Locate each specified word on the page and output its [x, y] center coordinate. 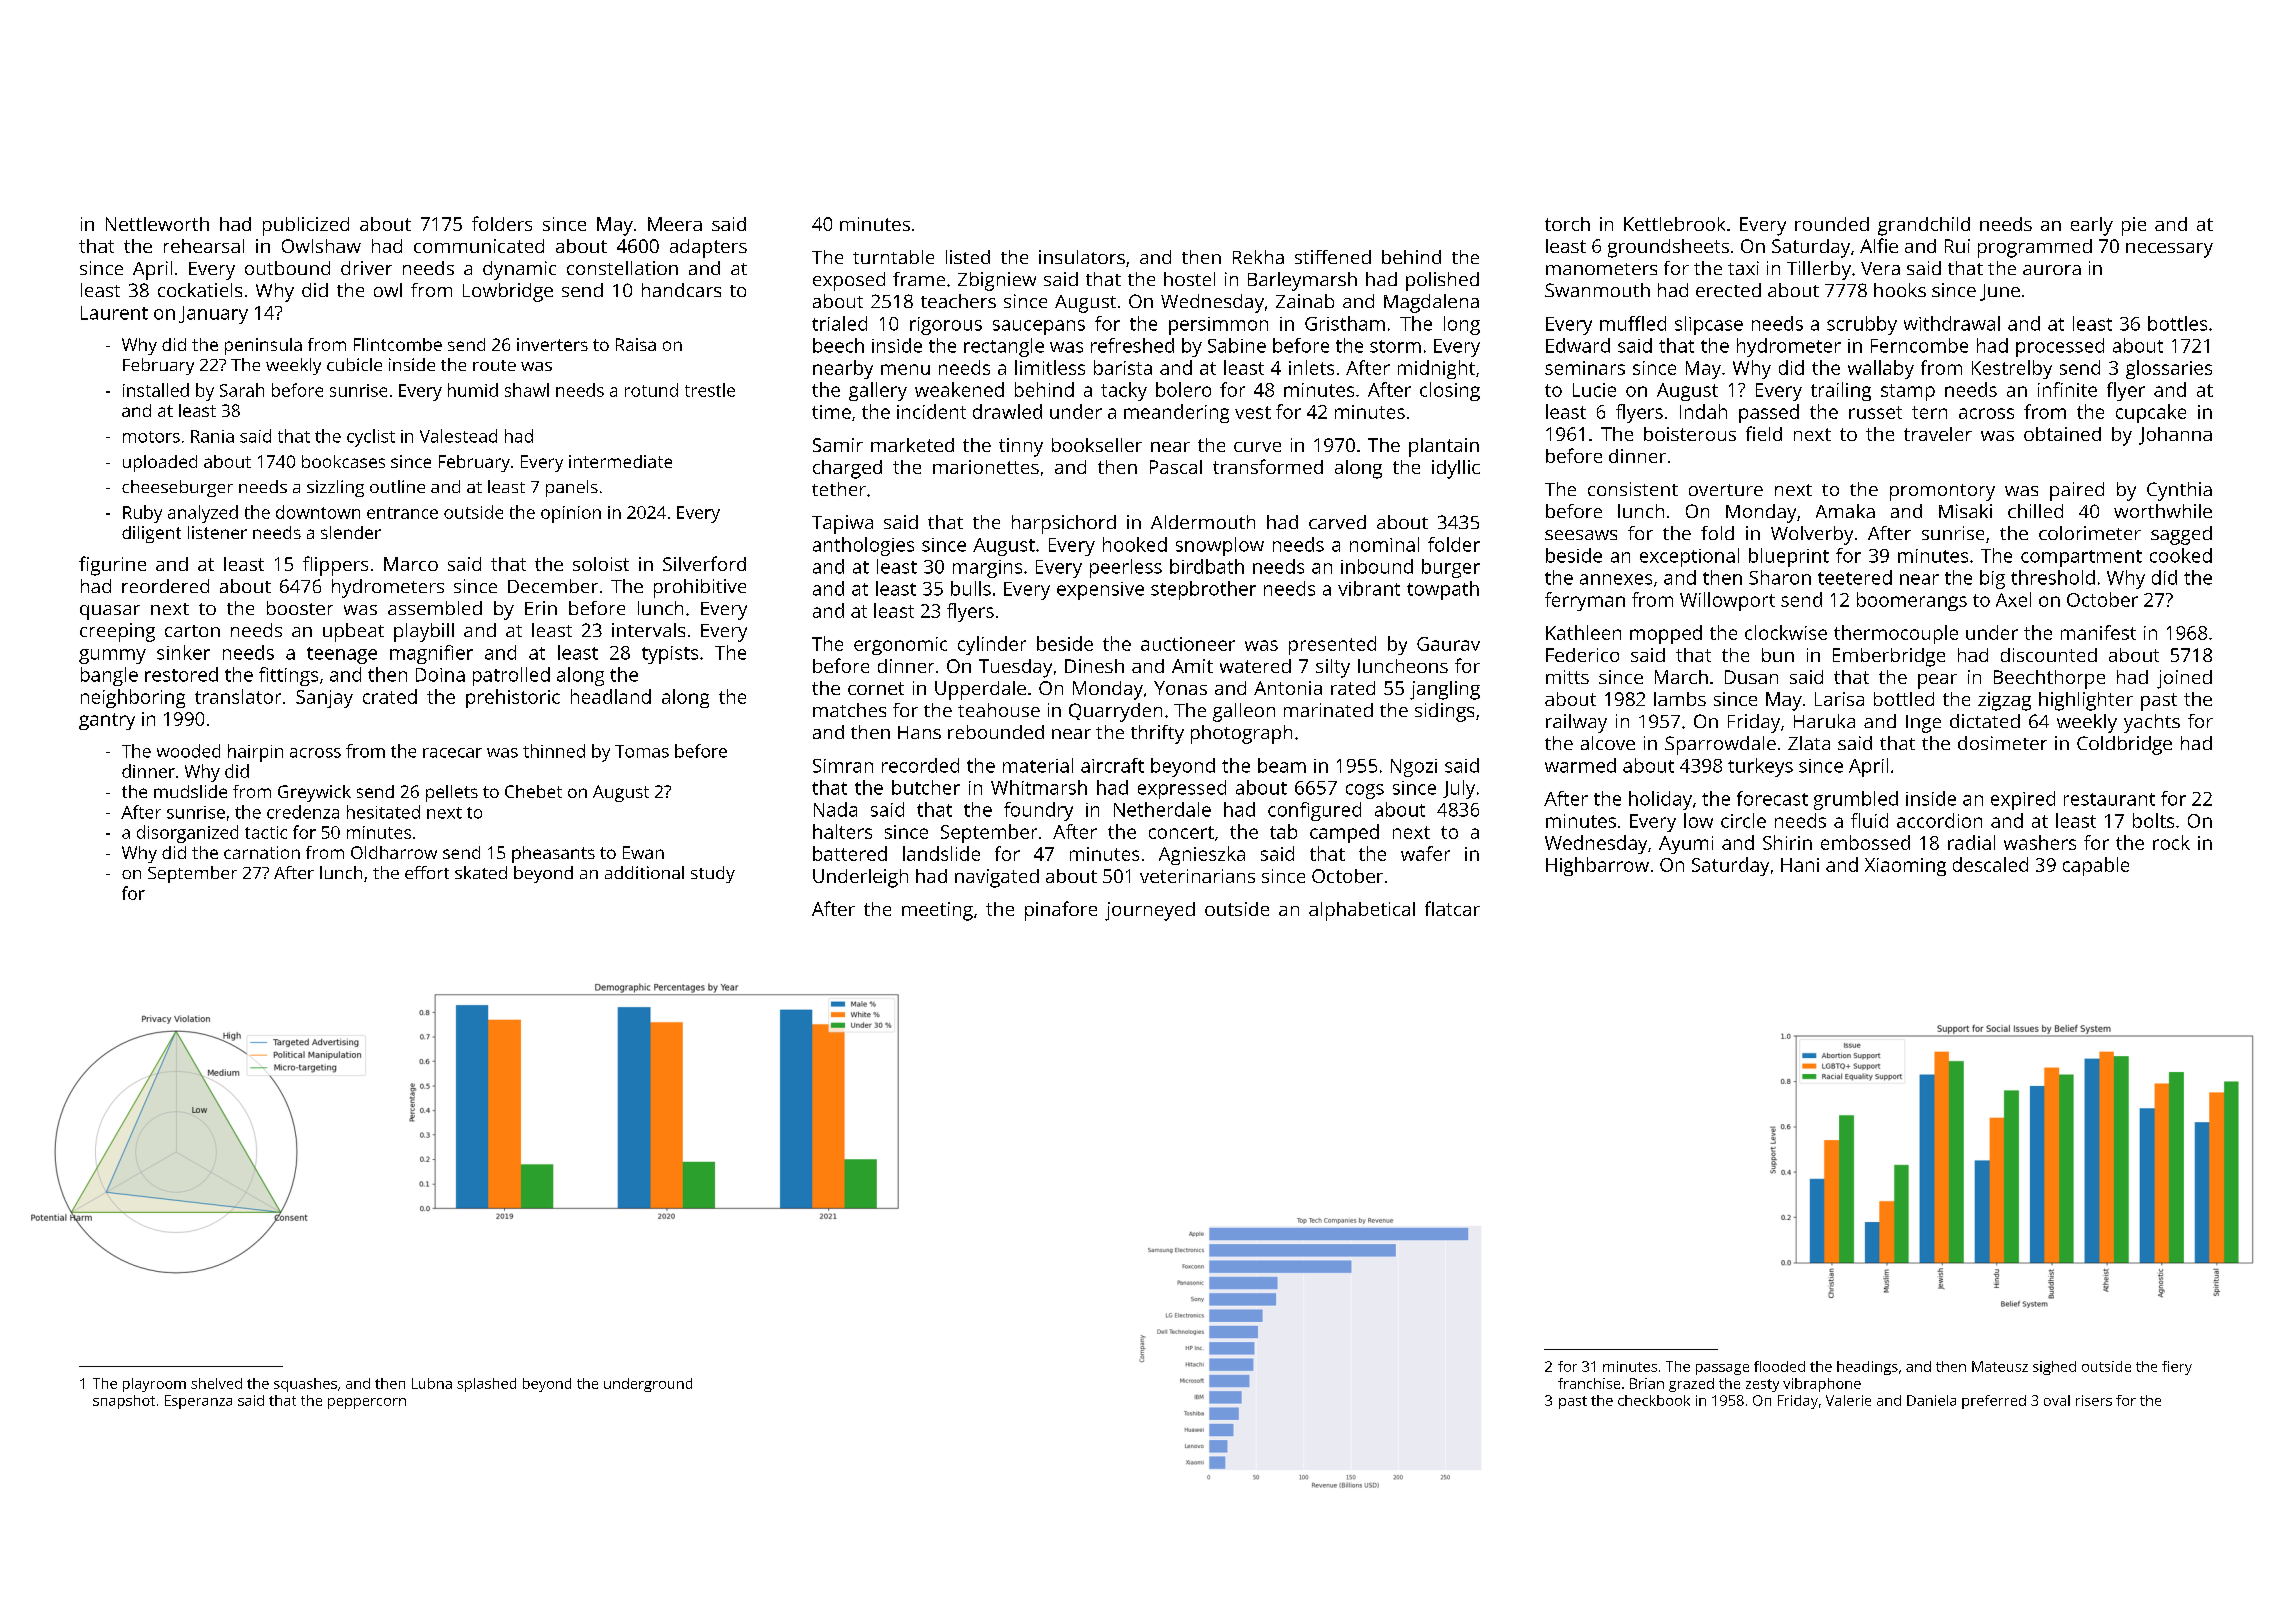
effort [427, 872]
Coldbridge [2124, 745]
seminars [1585, 368]
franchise [1589, 1383]
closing [1450, 391]
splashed [486, 1385]
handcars [681, 290]
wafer [1425, 853]
